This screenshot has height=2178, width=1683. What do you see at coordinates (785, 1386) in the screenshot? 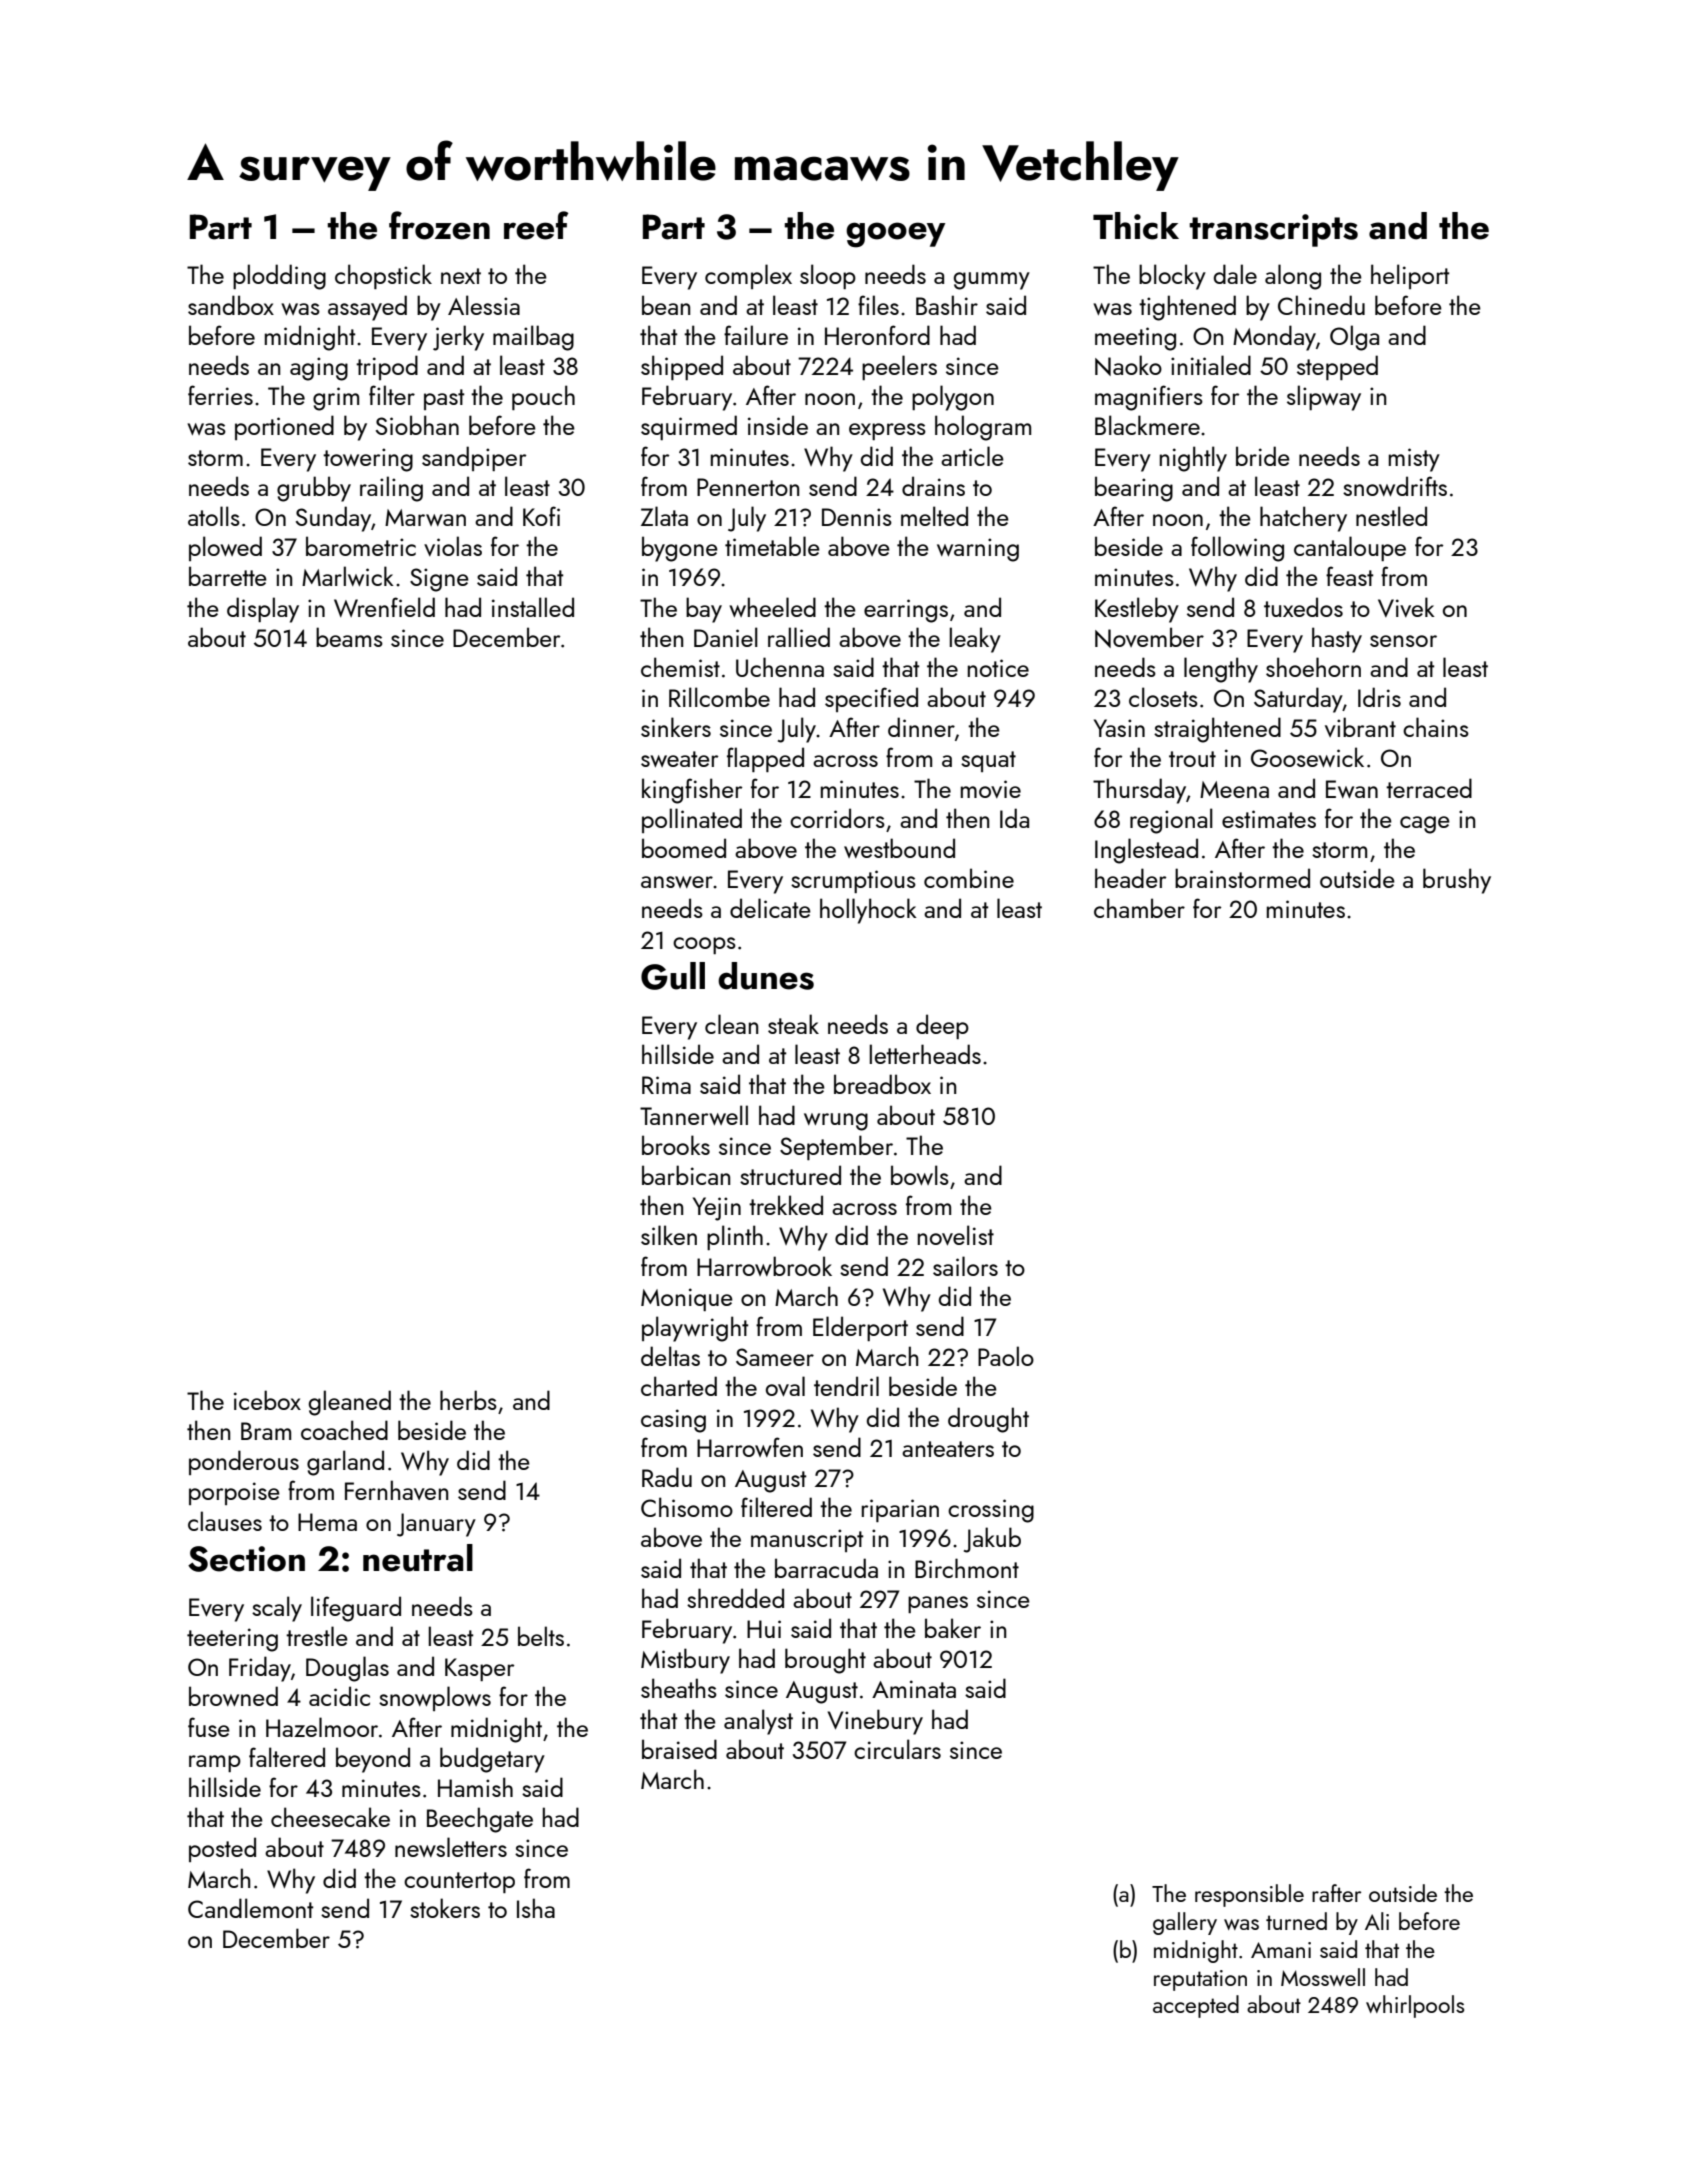
I see `oval` at bounding box center [785, 1386].
